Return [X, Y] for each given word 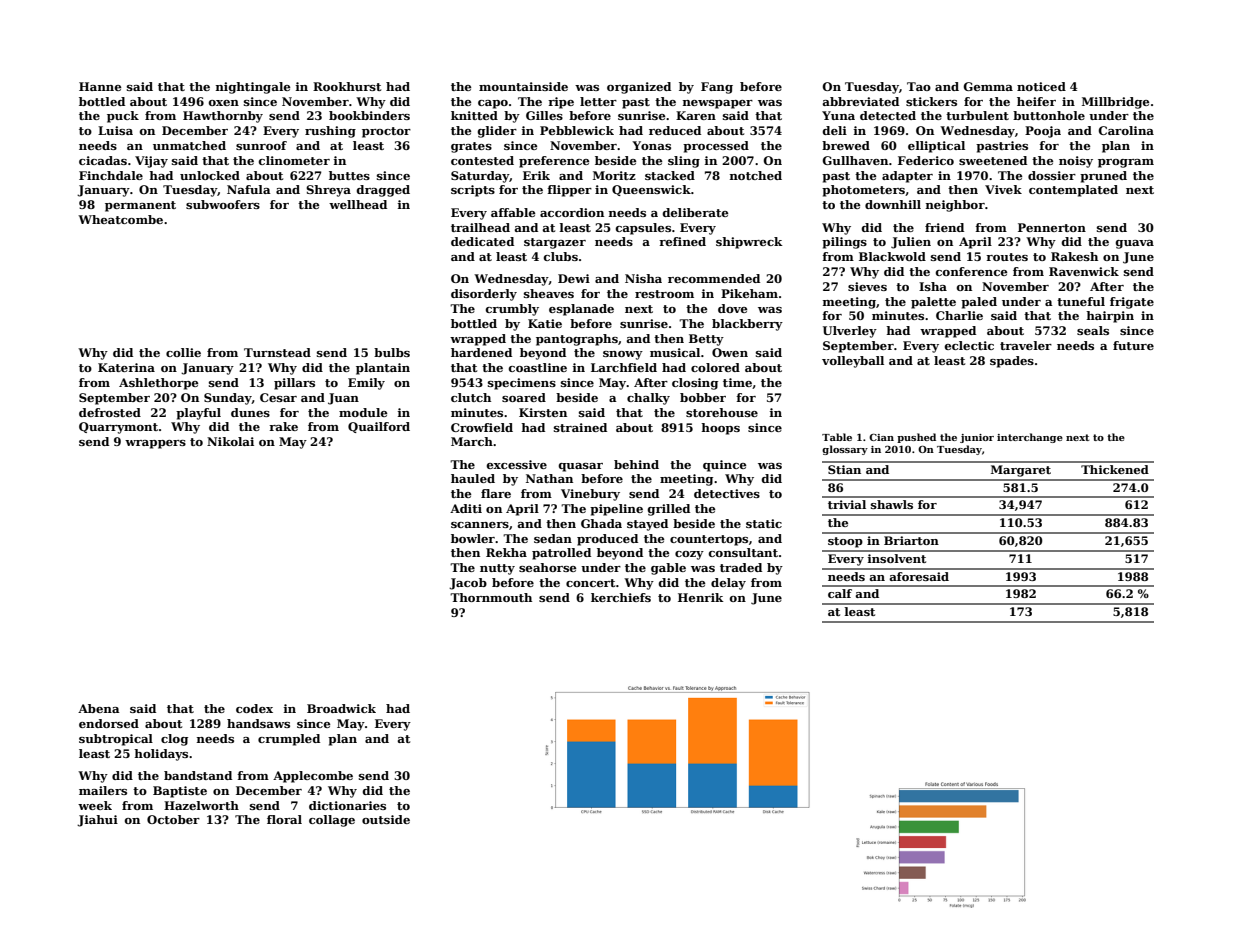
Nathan [549, 478]
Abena [99, 708]
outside [386, 819]
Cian [881, 437]
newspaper [718, 104]
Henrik [701, 597]
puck [123, 117]
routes [1007, 257]
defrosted [110, 412]
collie [183, 352]
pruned [1103, 177]
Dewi [574, 278]
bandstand [198, 775]
